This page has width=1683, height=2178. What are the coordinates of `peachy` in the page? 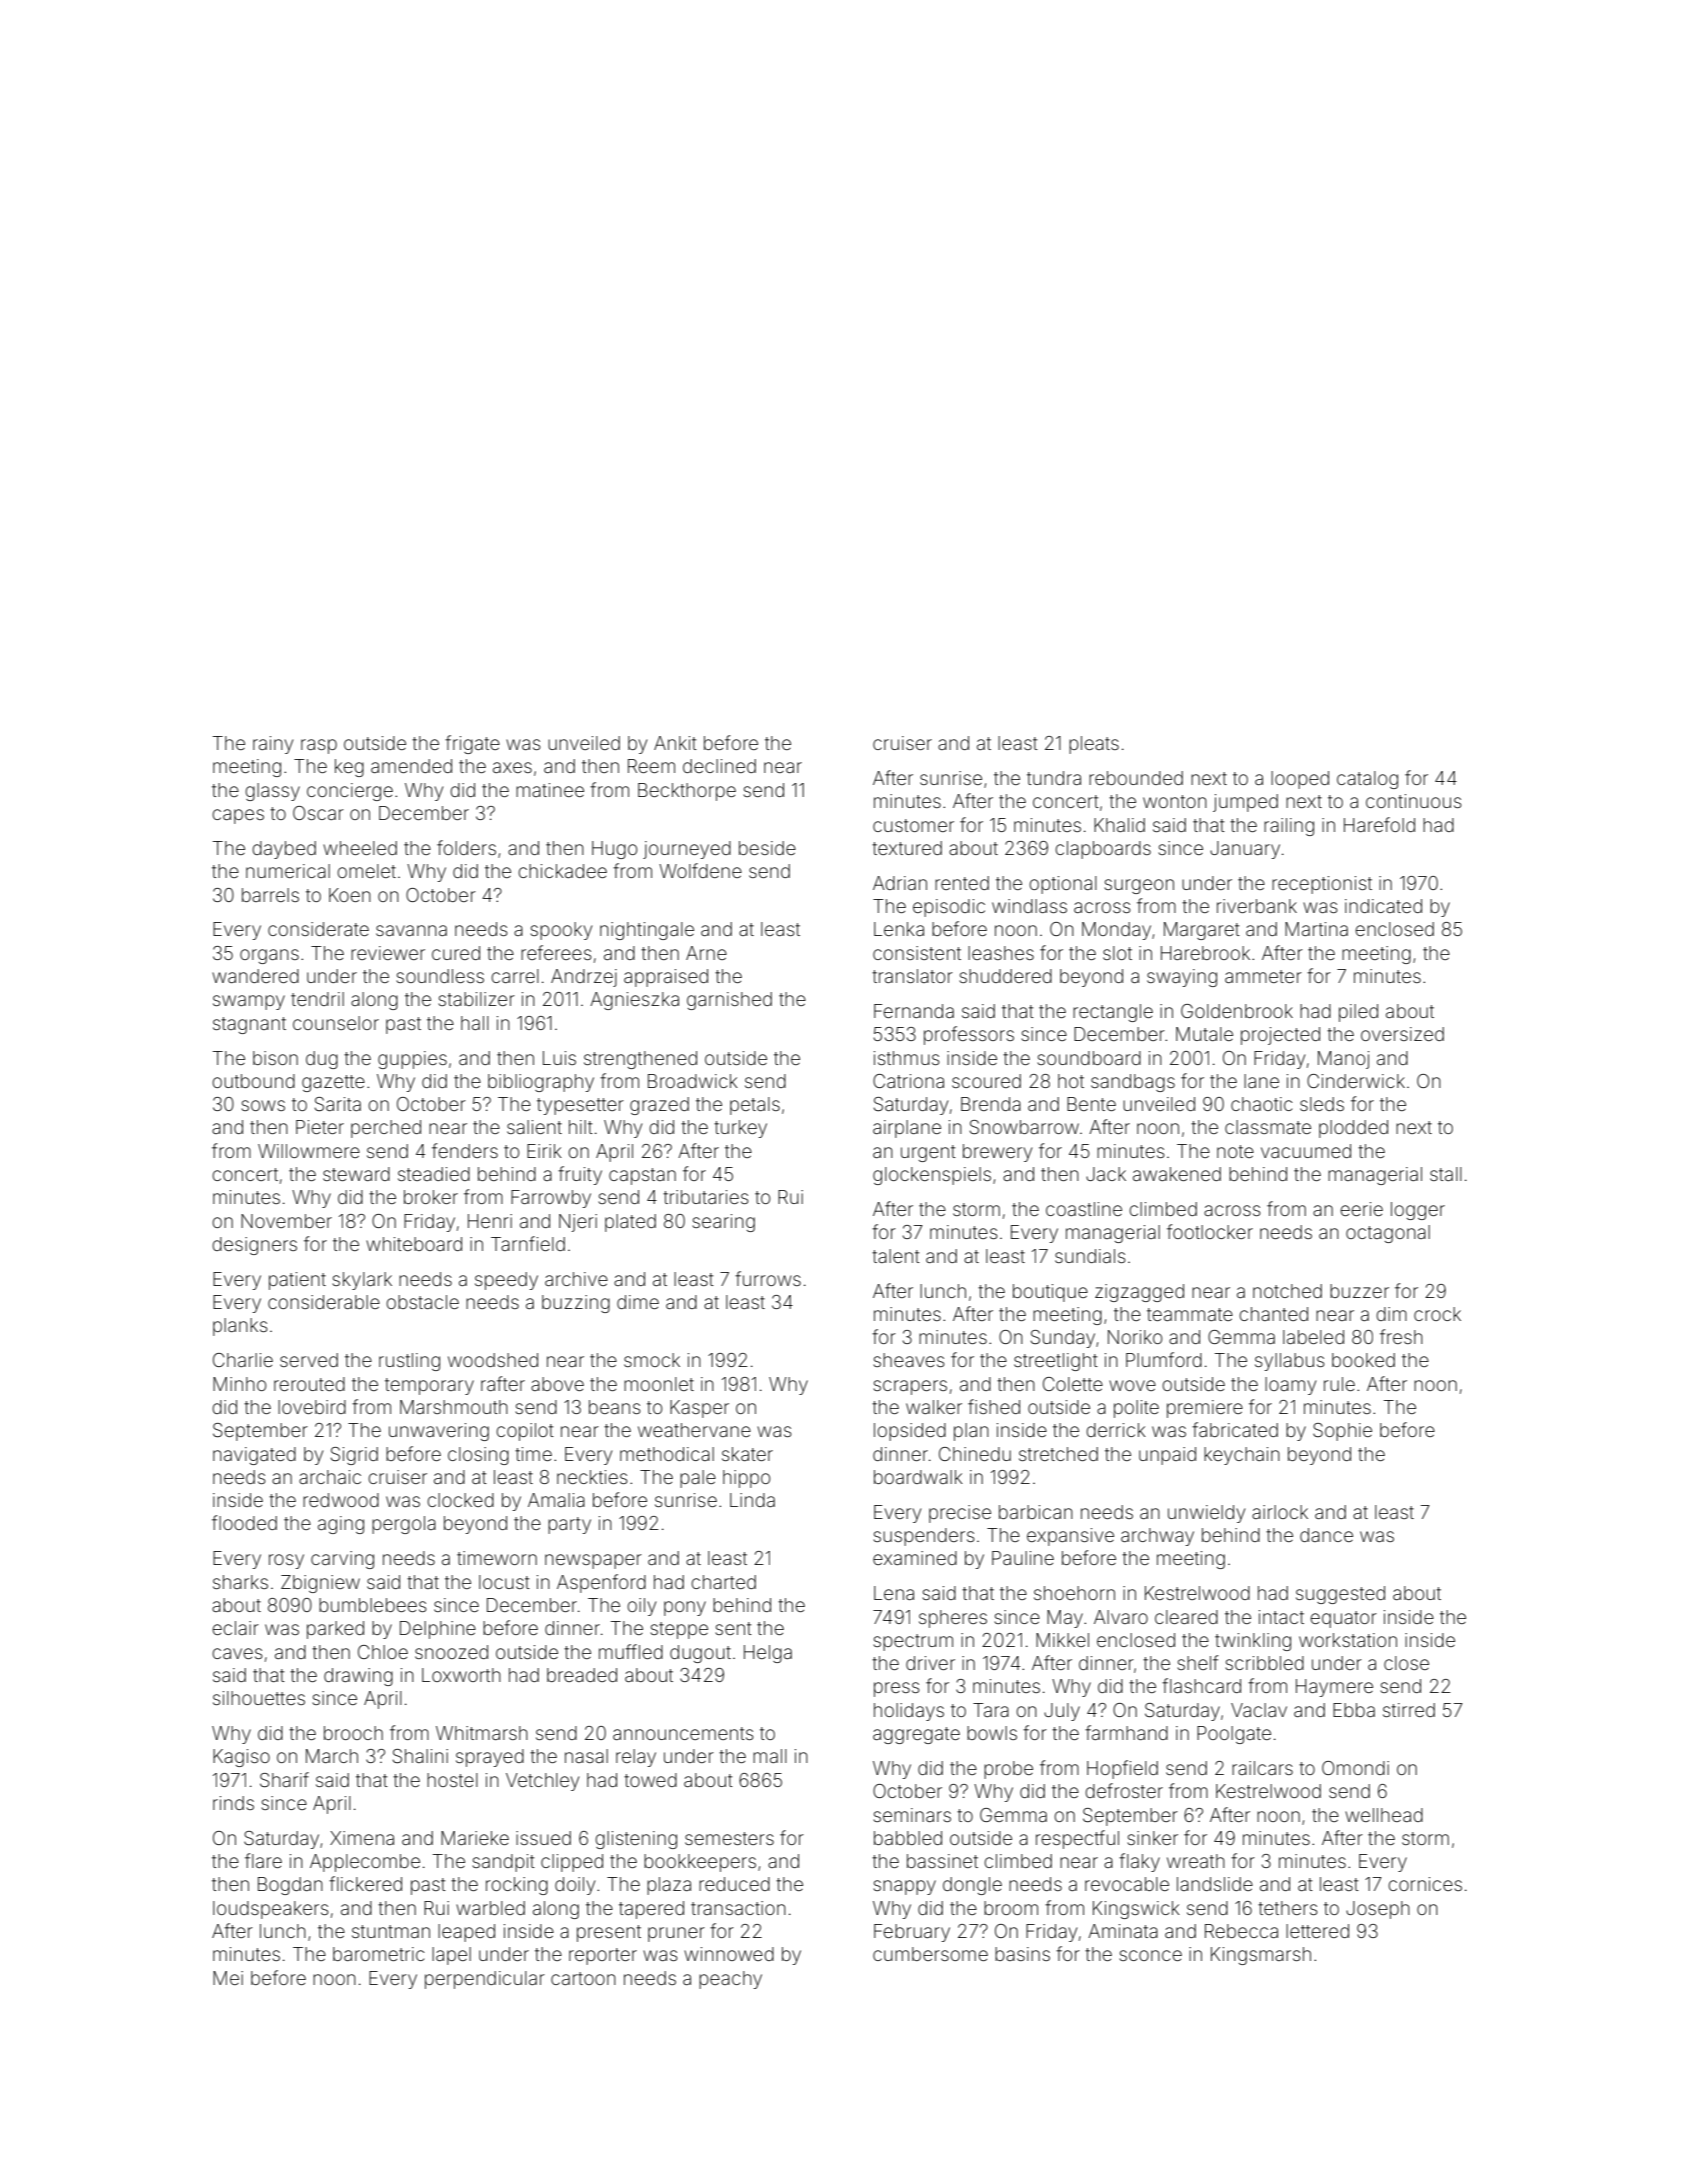 It's located at (730, 1980).
